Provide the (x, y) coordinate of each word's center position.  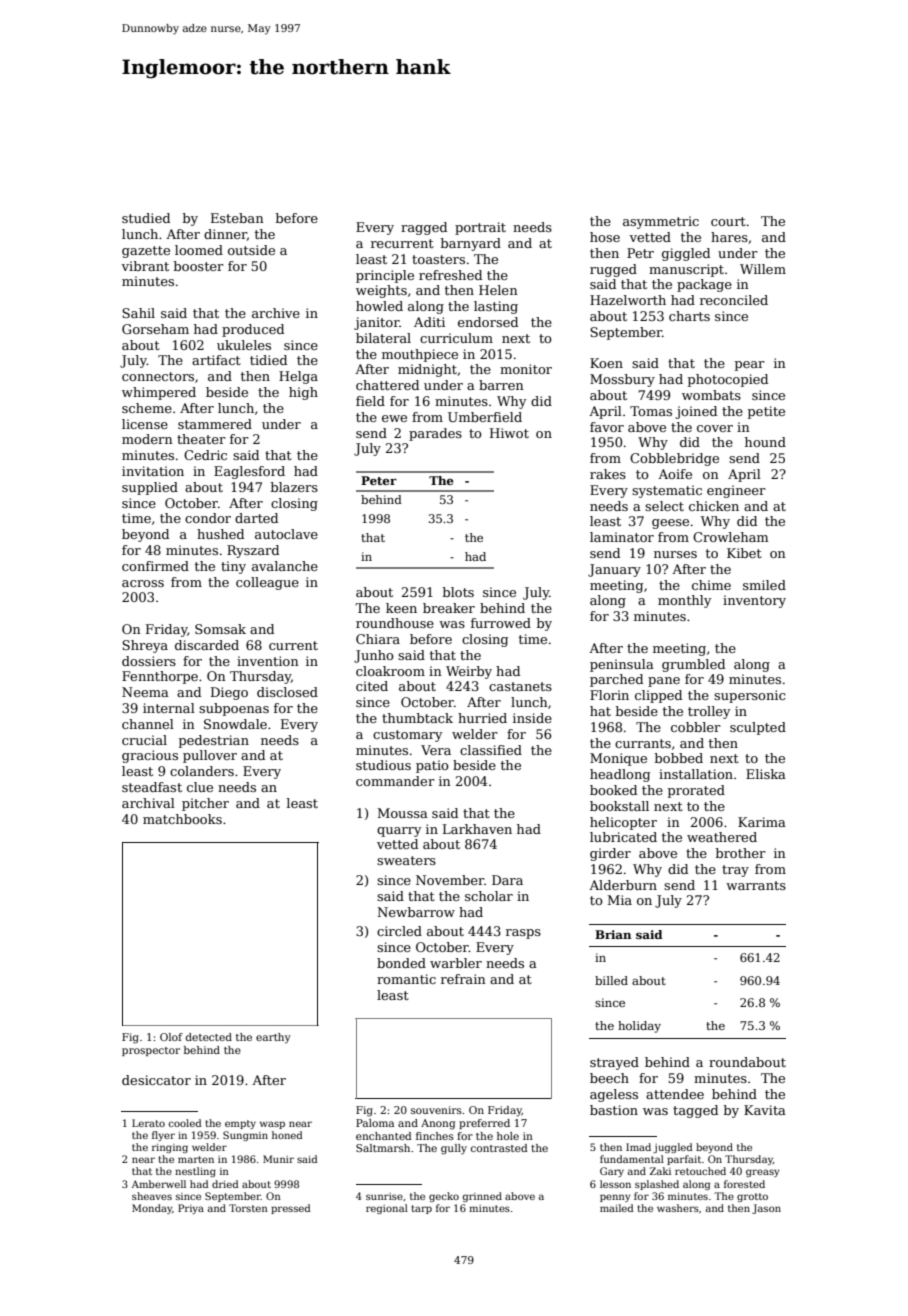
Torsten (248, 1208)
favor (607, 427)
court (728, 221)
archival (148, 803)
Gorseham (155, 329)
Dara (507, 880)
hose (605, 237)
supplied (150, 488)
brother (741, 853)
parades (435, 434)
